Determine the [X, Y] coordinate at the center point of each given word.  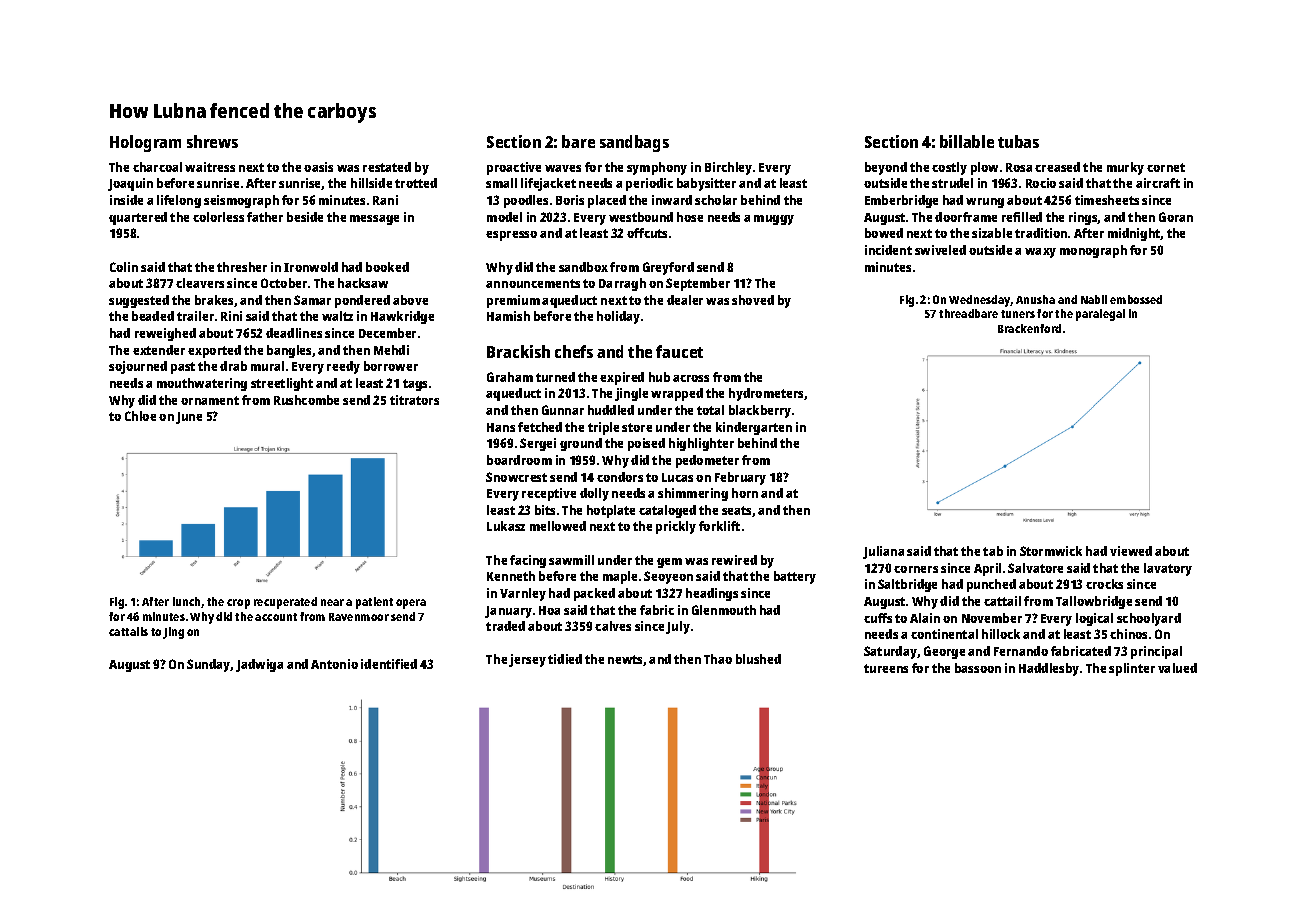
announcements [533, 283]
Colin [124, 267]
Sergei [538, 444]
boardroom [519, 460]
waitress [210, 167]
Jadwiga [259, 665]
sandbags [634, 143]
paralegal [1100, 315]
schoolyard [1149, 619]
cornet [1166, 167]
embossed [1136, 299]
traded [505, 626]
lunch [186, 601]
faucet [679, 351]
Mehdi [391, 350]
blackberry [760, 411]
